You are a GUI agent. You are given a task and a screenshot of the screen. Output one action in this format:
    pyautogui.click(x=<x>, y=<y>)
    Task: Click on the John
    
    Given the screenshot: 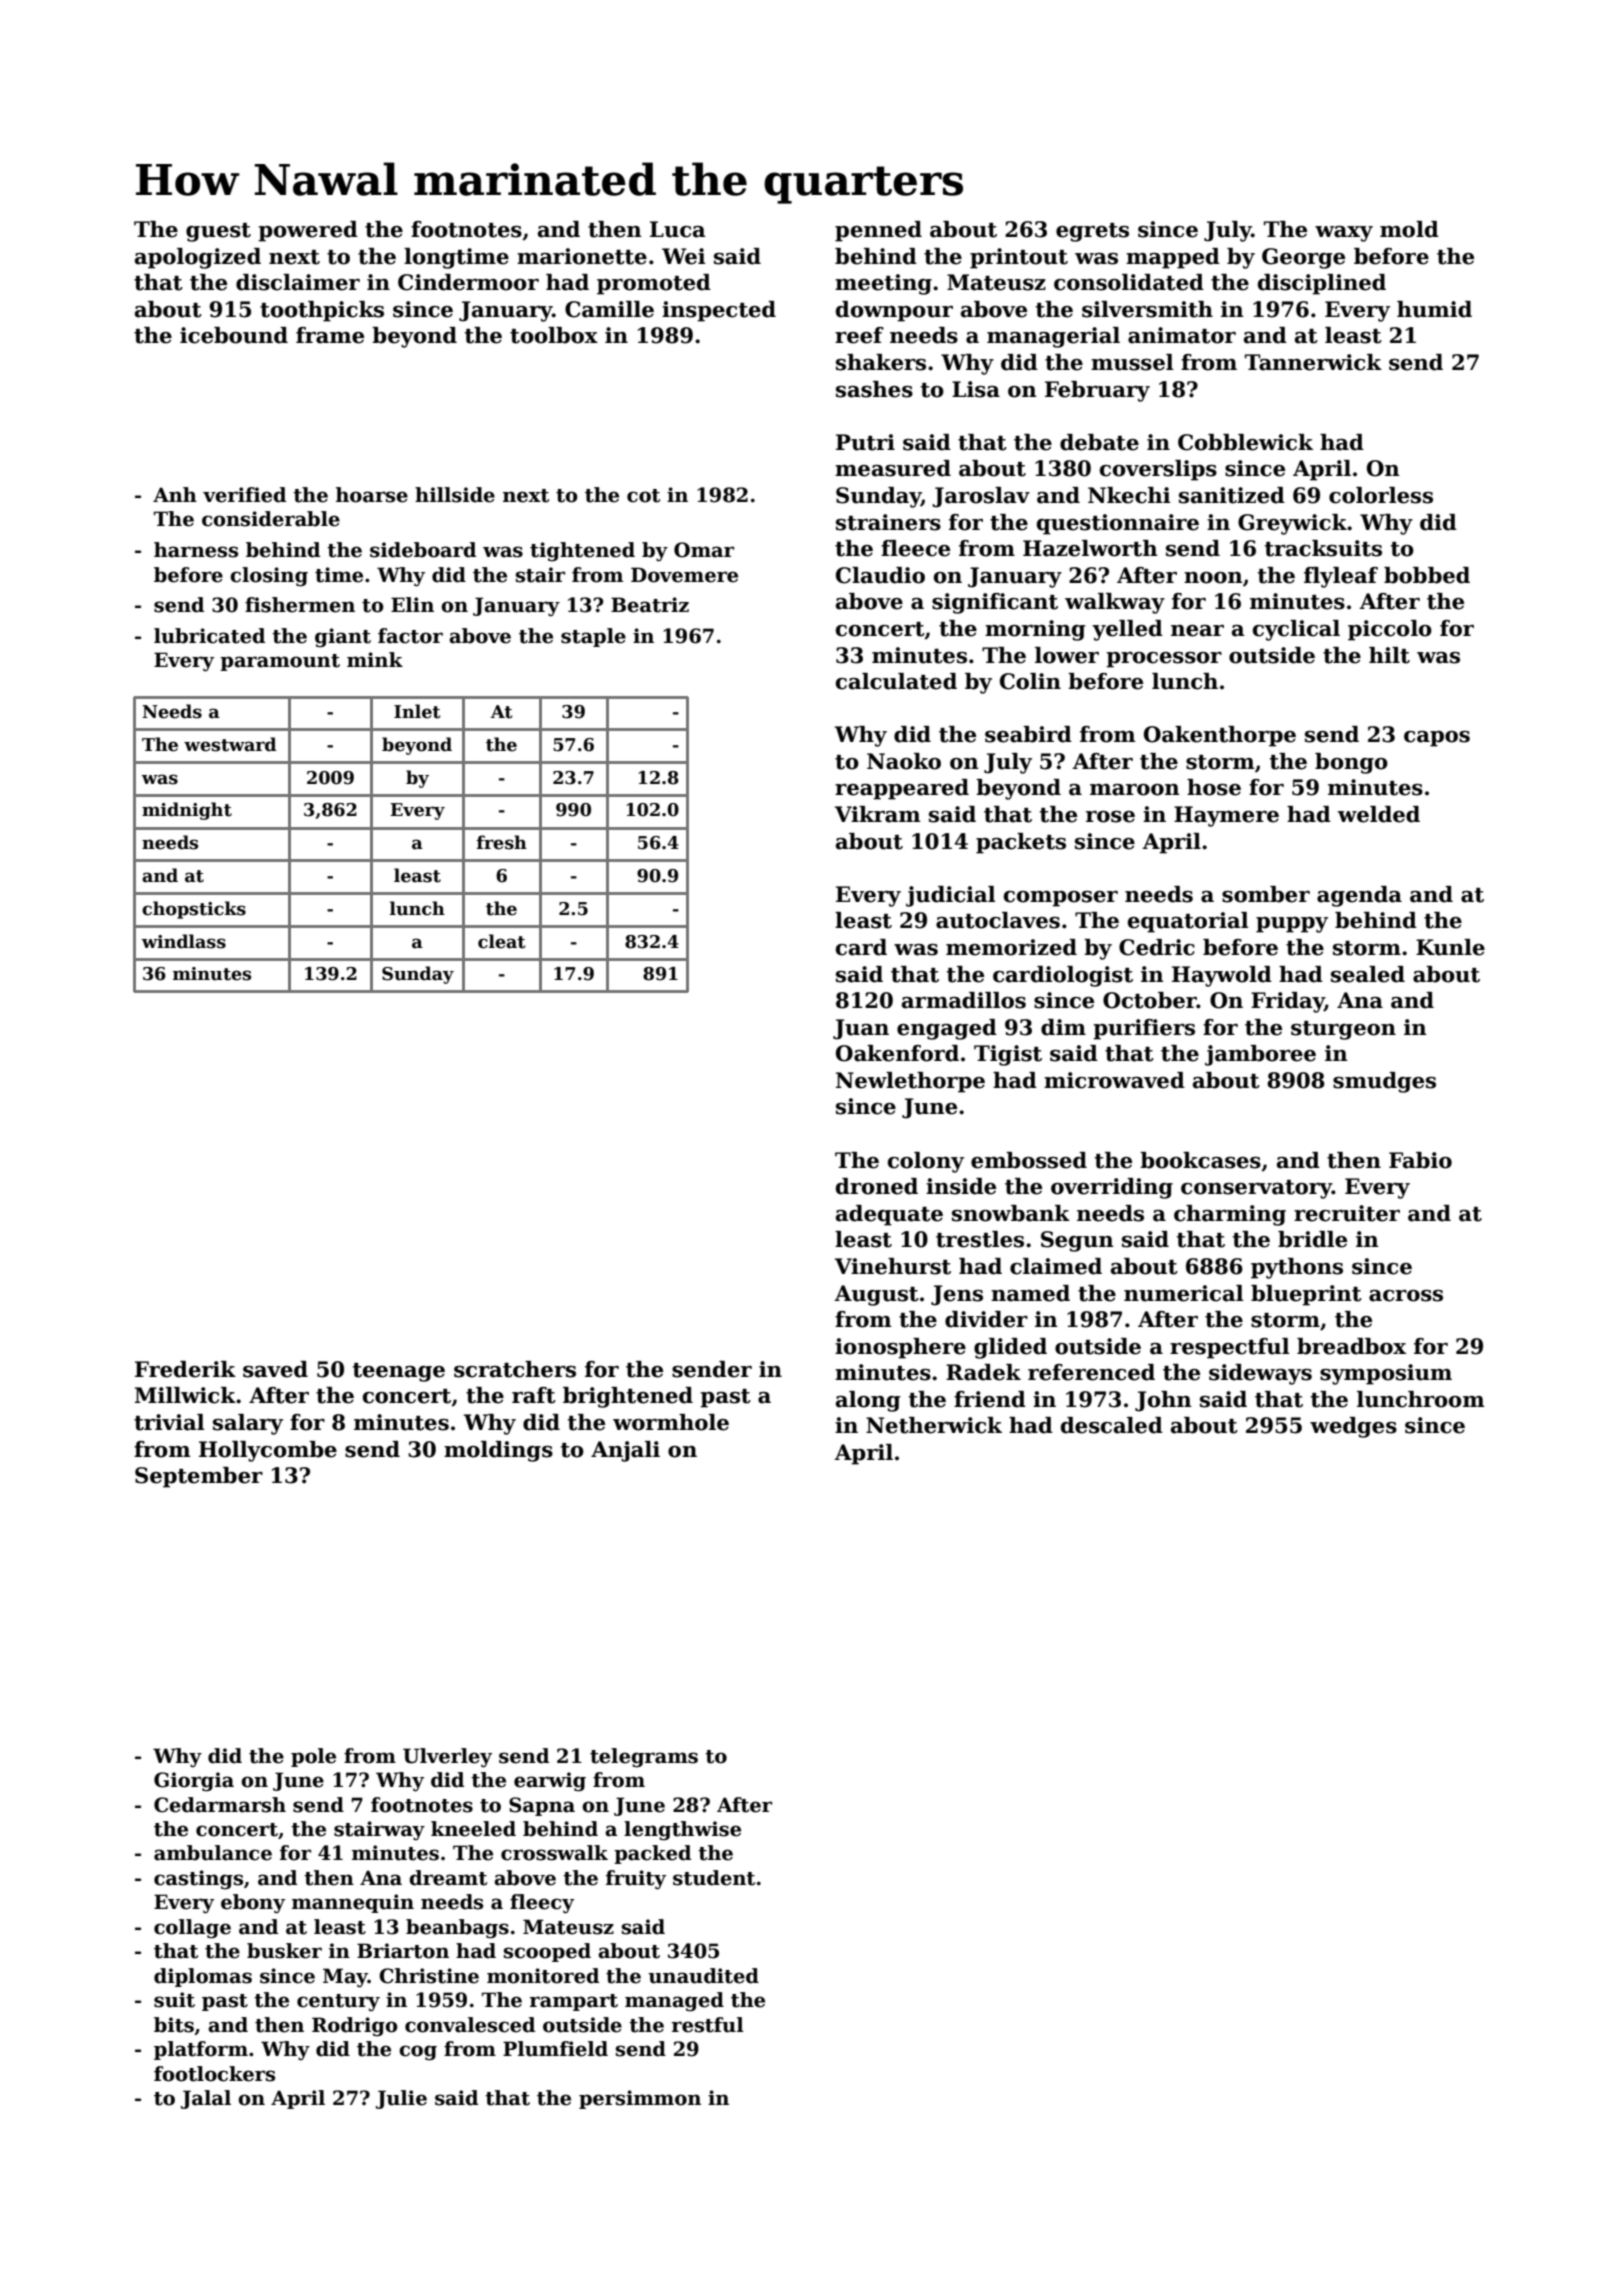 What is the action you would take?
    pyautogui.click(x=1163, y=1401)
